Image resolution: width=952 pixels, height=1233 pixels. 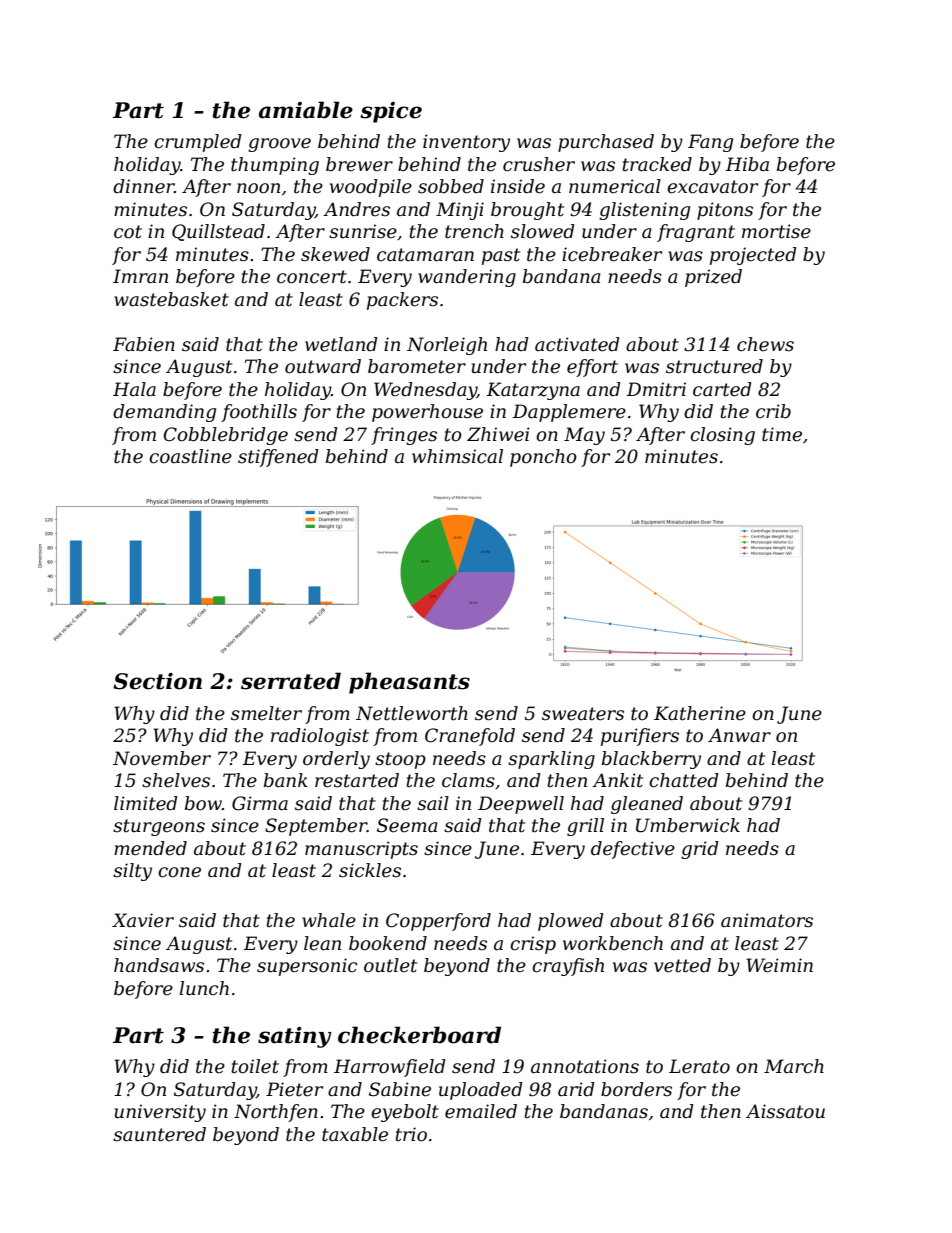 I want to click on stiffened, so click(x=278, y=458).
